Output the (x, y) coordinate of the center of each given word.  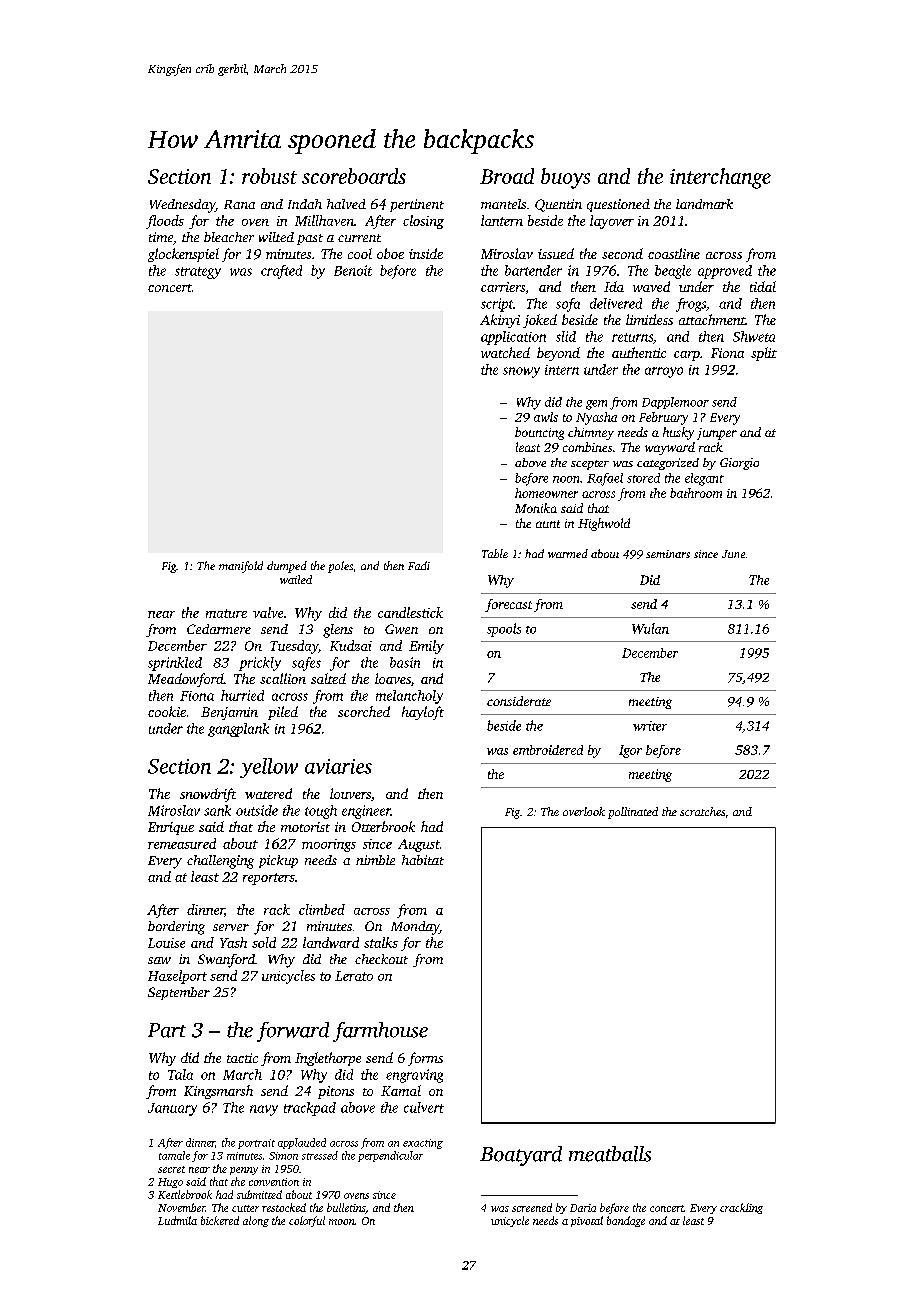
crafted (281, 272)
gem (596, 405)
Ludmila (177, 1220)
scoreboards (354, 176)
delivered (616, 303)
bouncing (539, 433)
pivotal (587, 1221)
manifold (241, 567)
